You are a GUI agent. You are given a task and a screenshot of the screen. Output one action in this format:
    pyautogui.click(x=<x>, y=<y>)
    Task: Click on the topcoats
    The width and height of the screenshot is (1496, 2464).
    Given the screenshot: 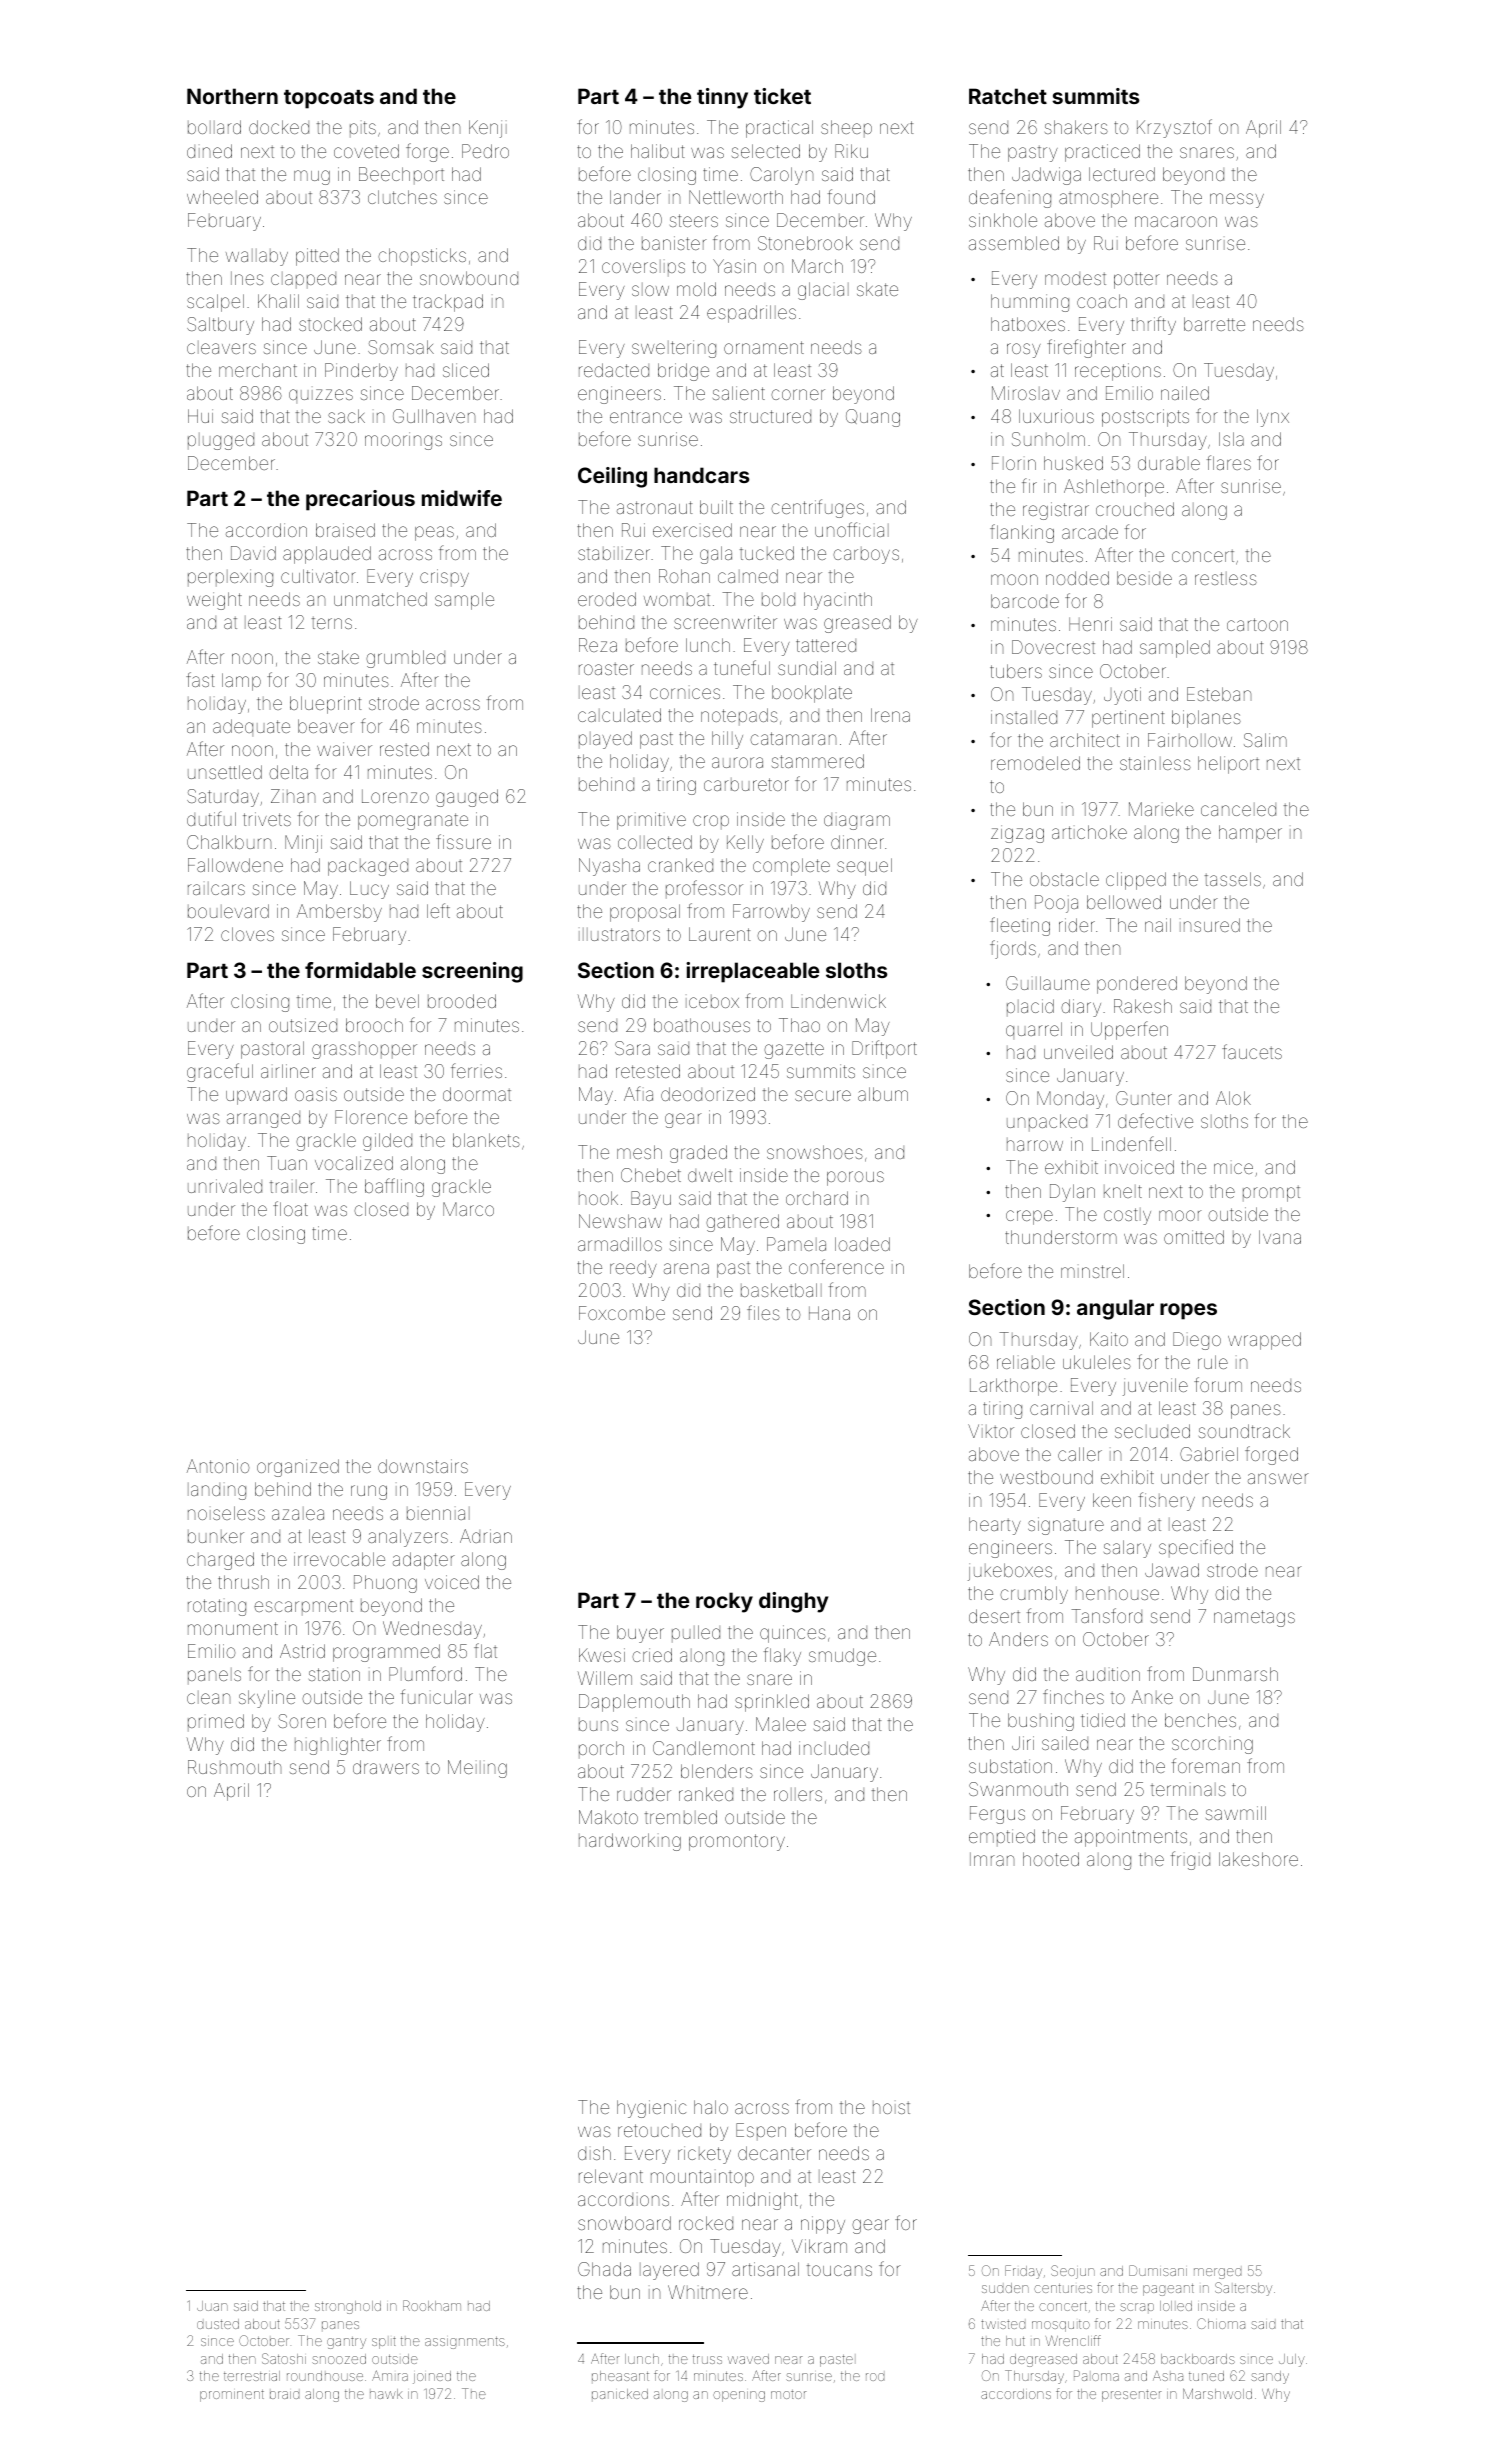 What is the action you would take?
    pyautogui.click(x=329, y=99)
